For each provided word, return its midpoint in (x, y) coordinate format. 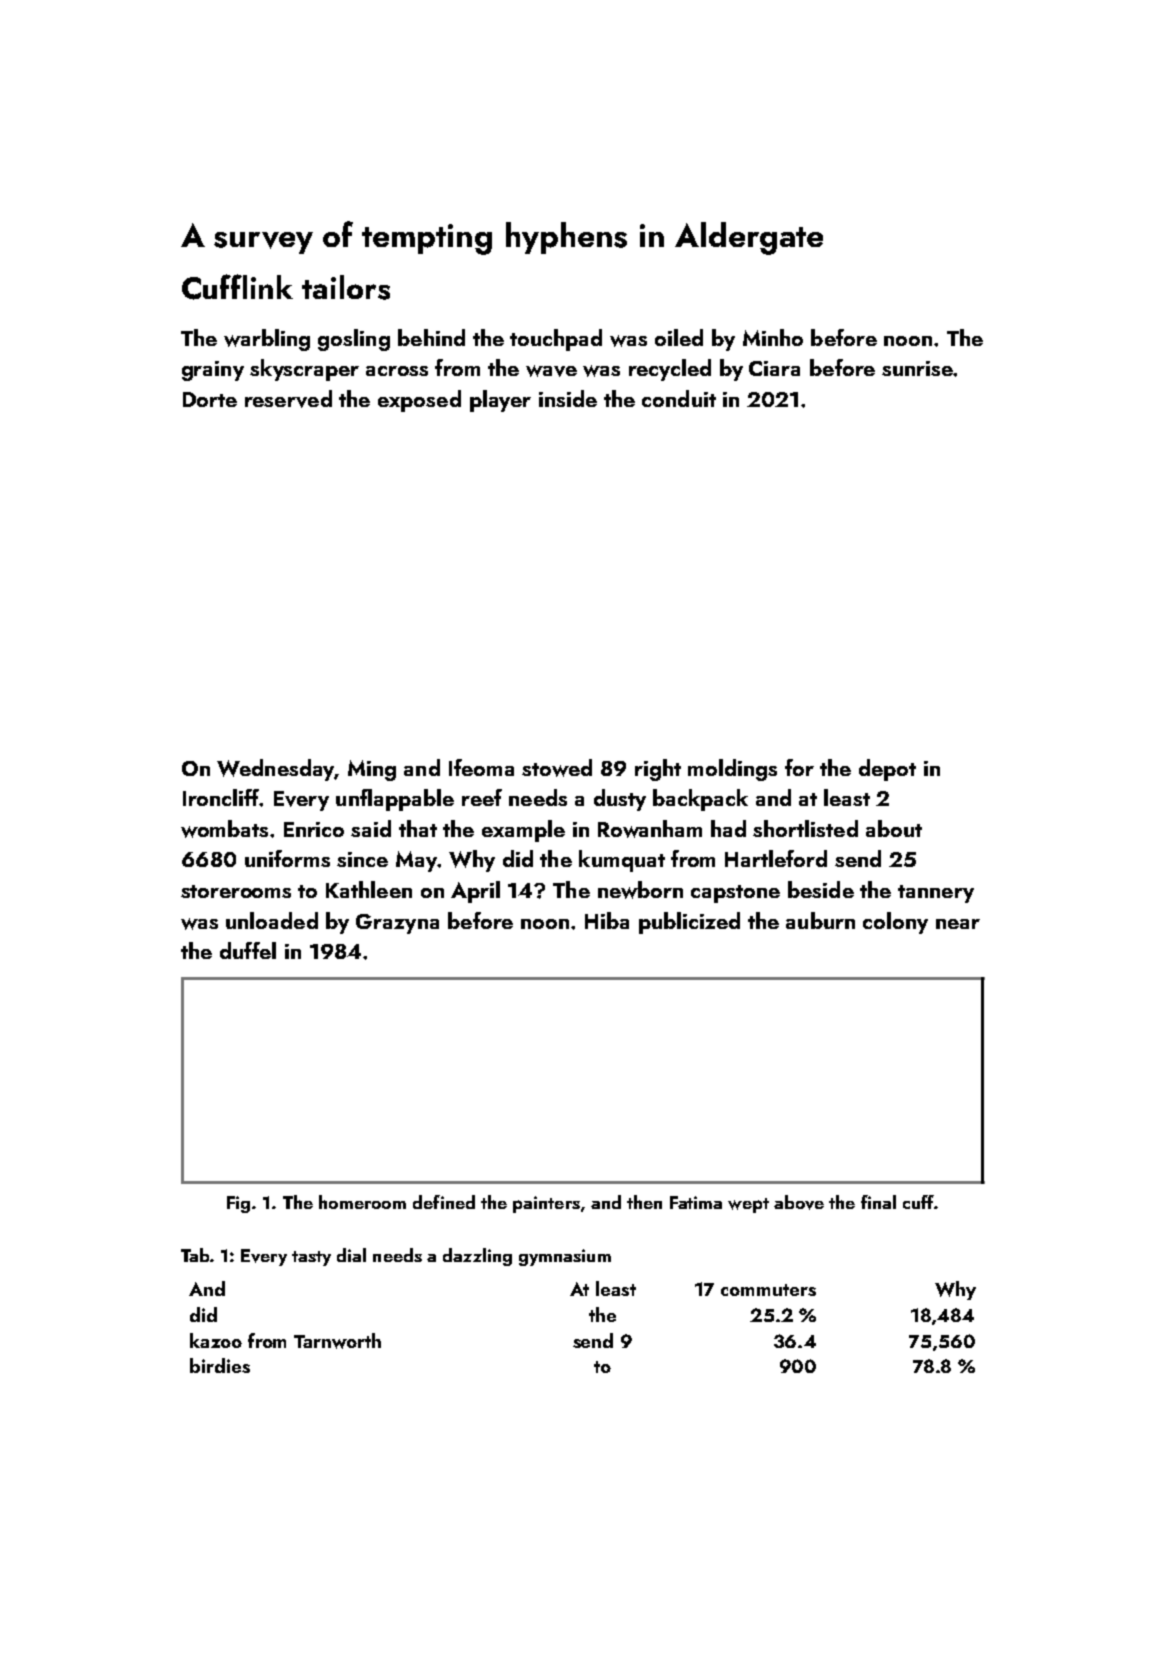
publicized (689, 923)
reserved (288, 399)
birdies (220, 1365)
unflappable (395, 800)
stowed (557, 768)
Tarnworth (337, 1341)
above (799, 1202)
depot (887, 770)
